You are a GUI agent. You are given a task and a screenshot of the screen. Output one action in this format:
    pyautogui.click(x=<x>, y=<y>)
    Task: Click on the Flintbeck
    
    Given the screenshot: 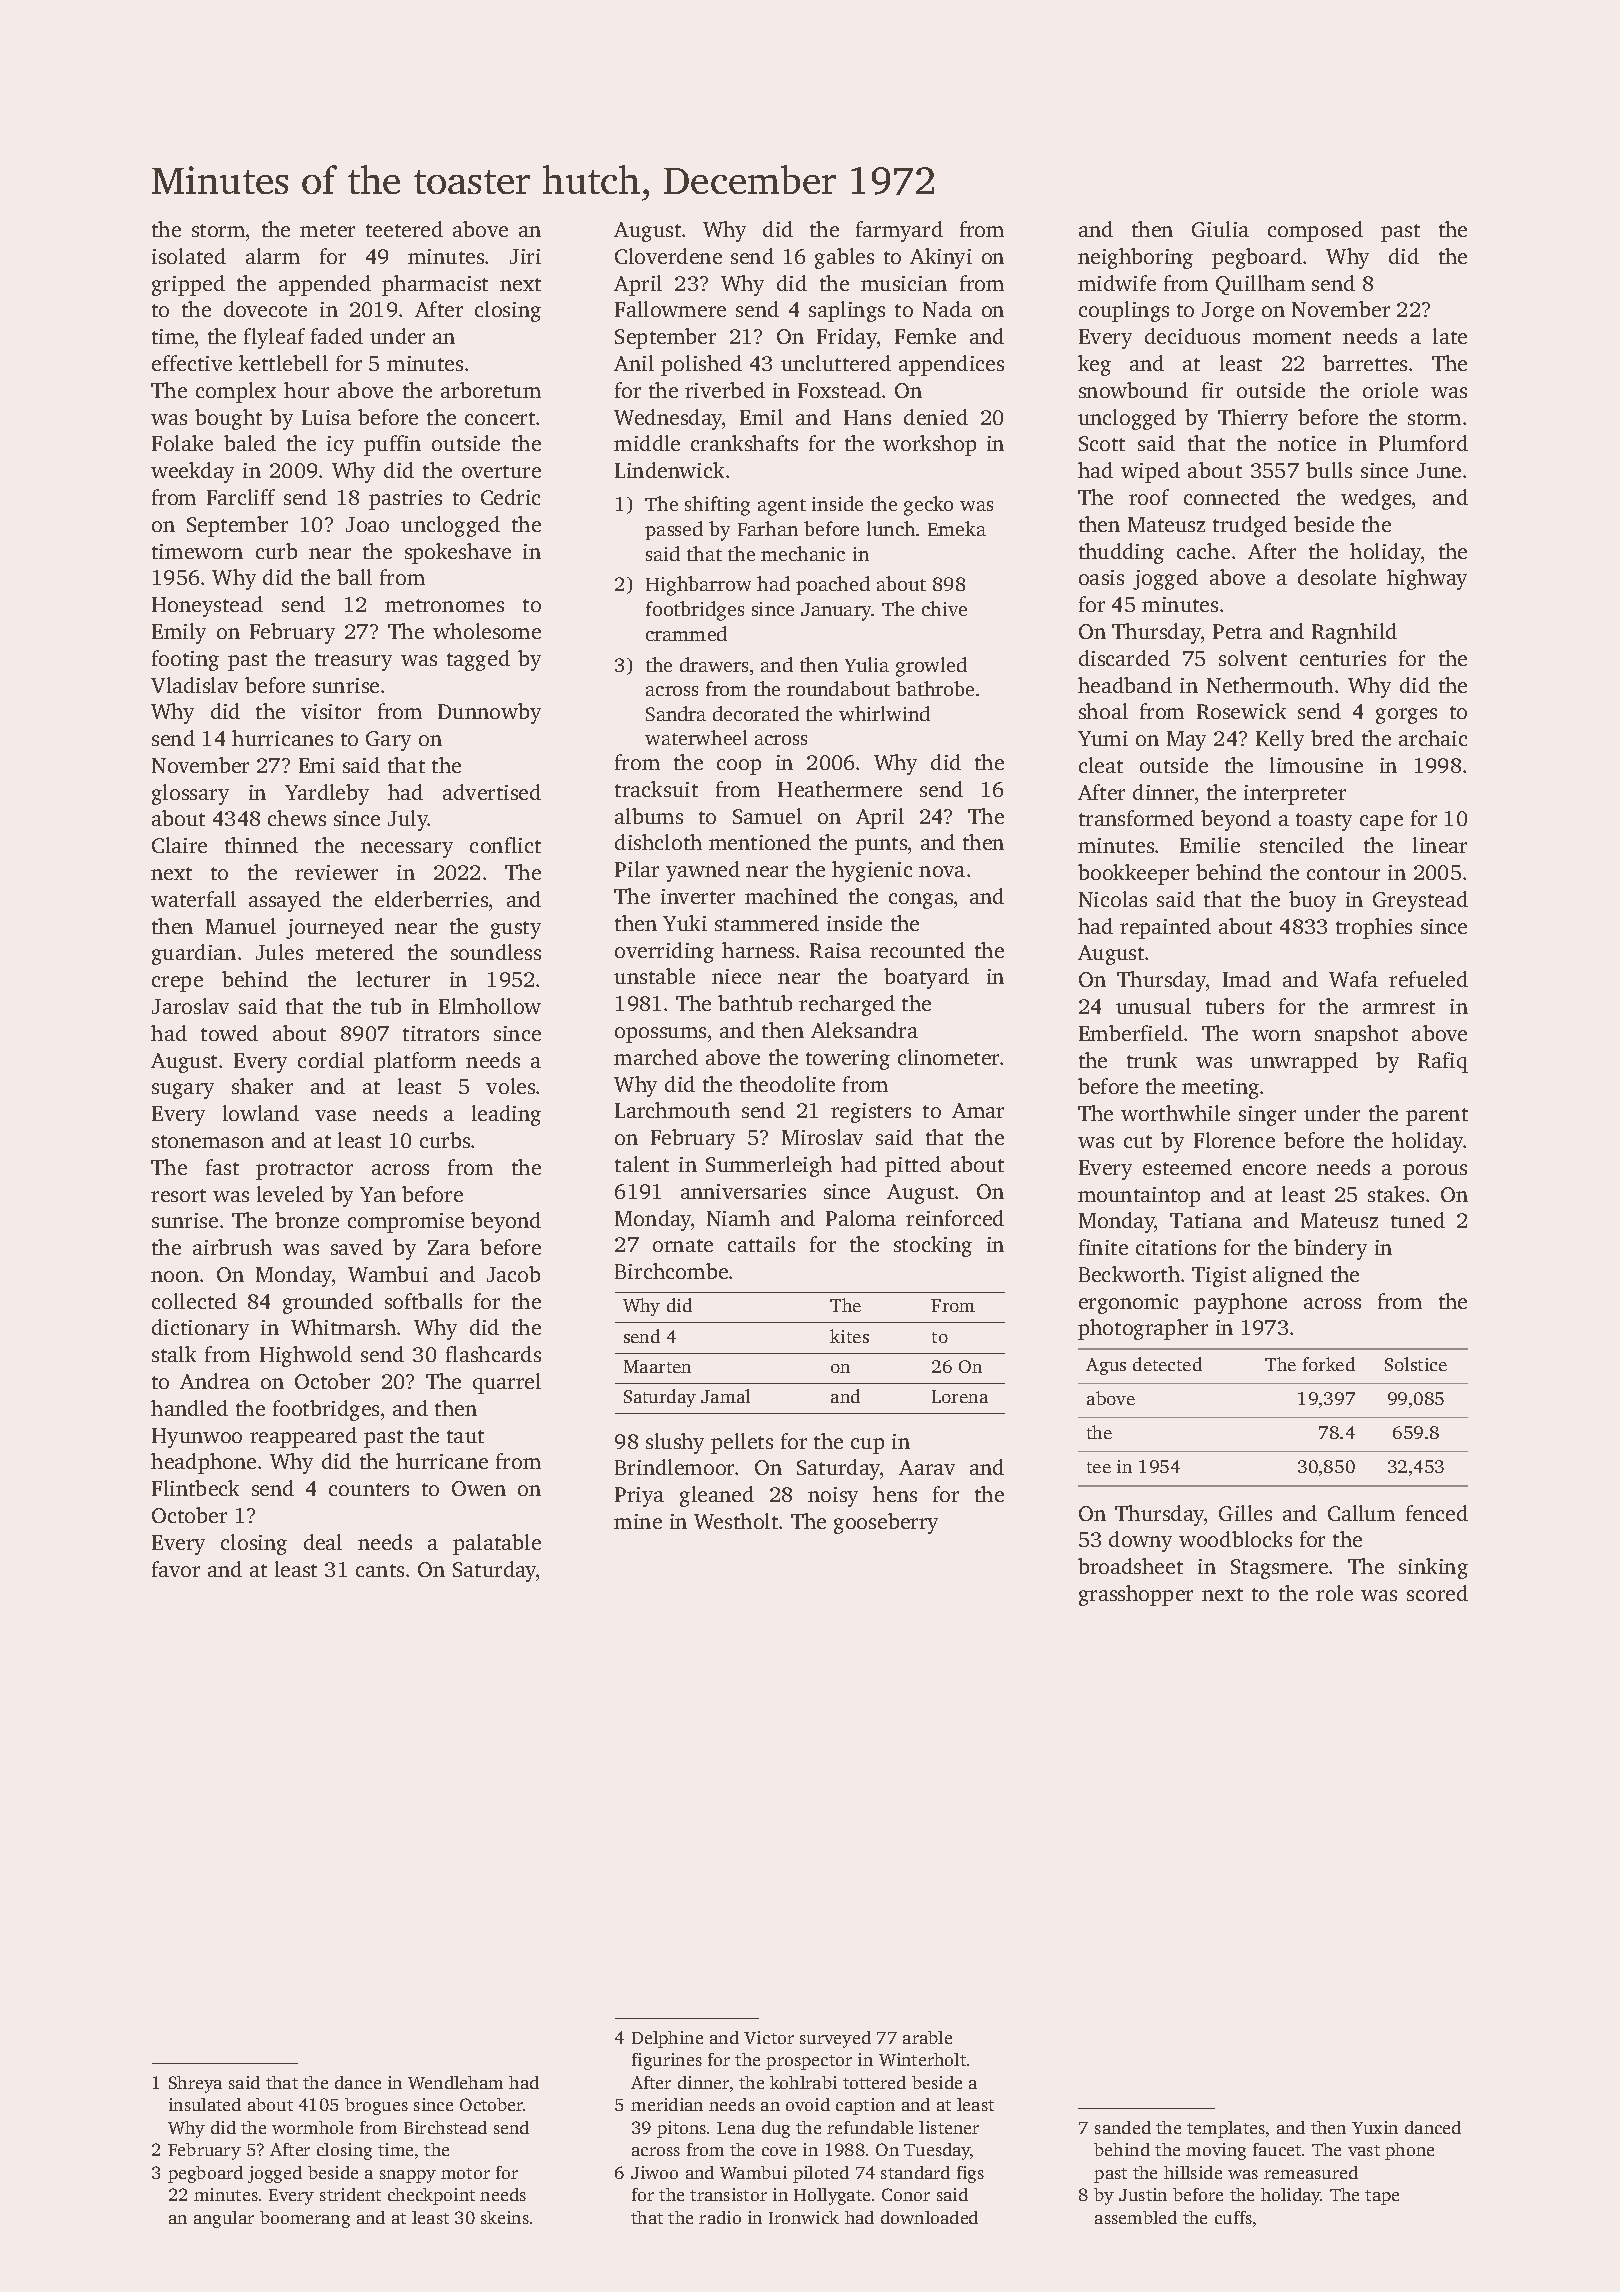 What is the action you would take?
    pyautogui.click(x=195, y=1488)
